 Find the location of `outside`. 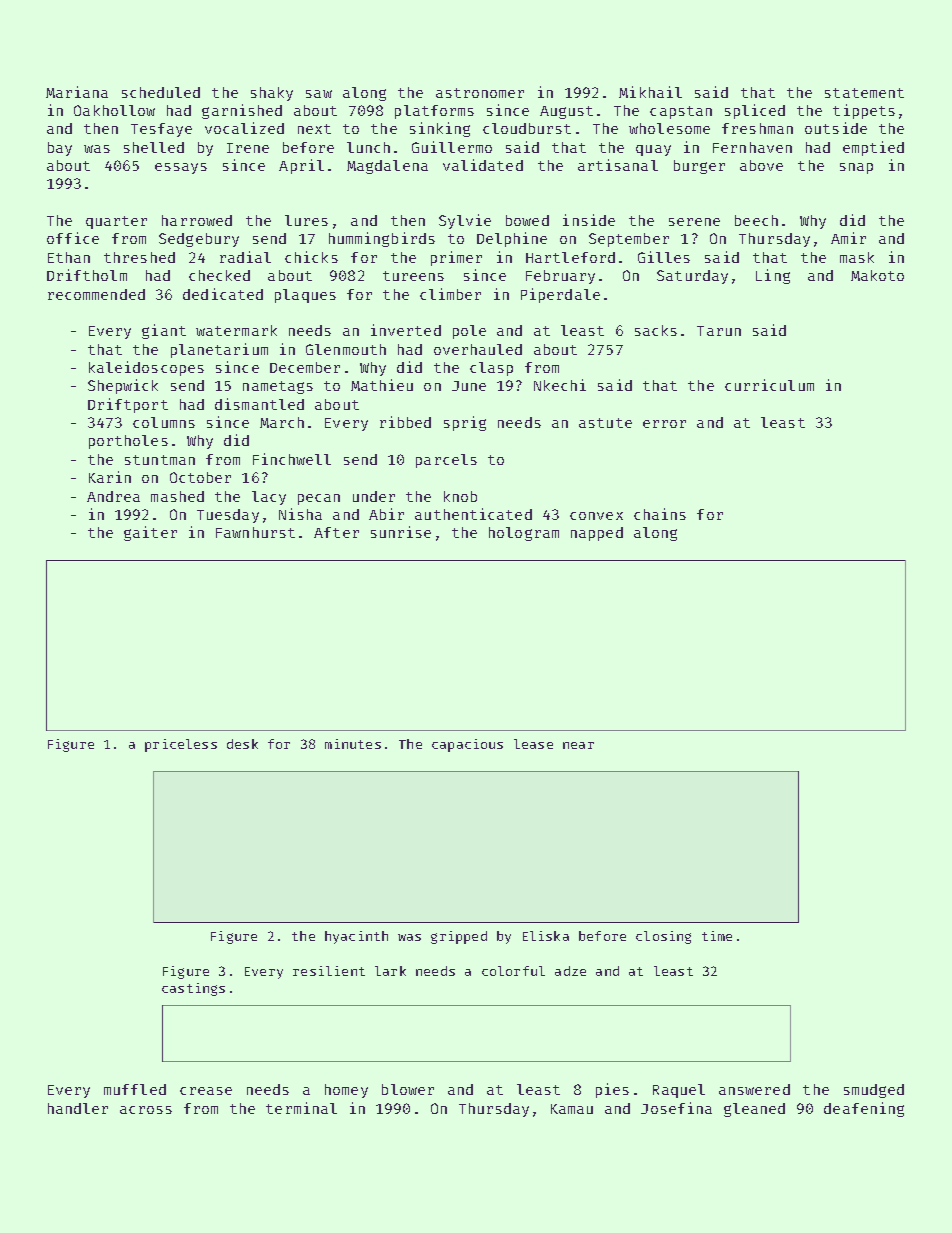

outside is located at coordinates (836, 128).
